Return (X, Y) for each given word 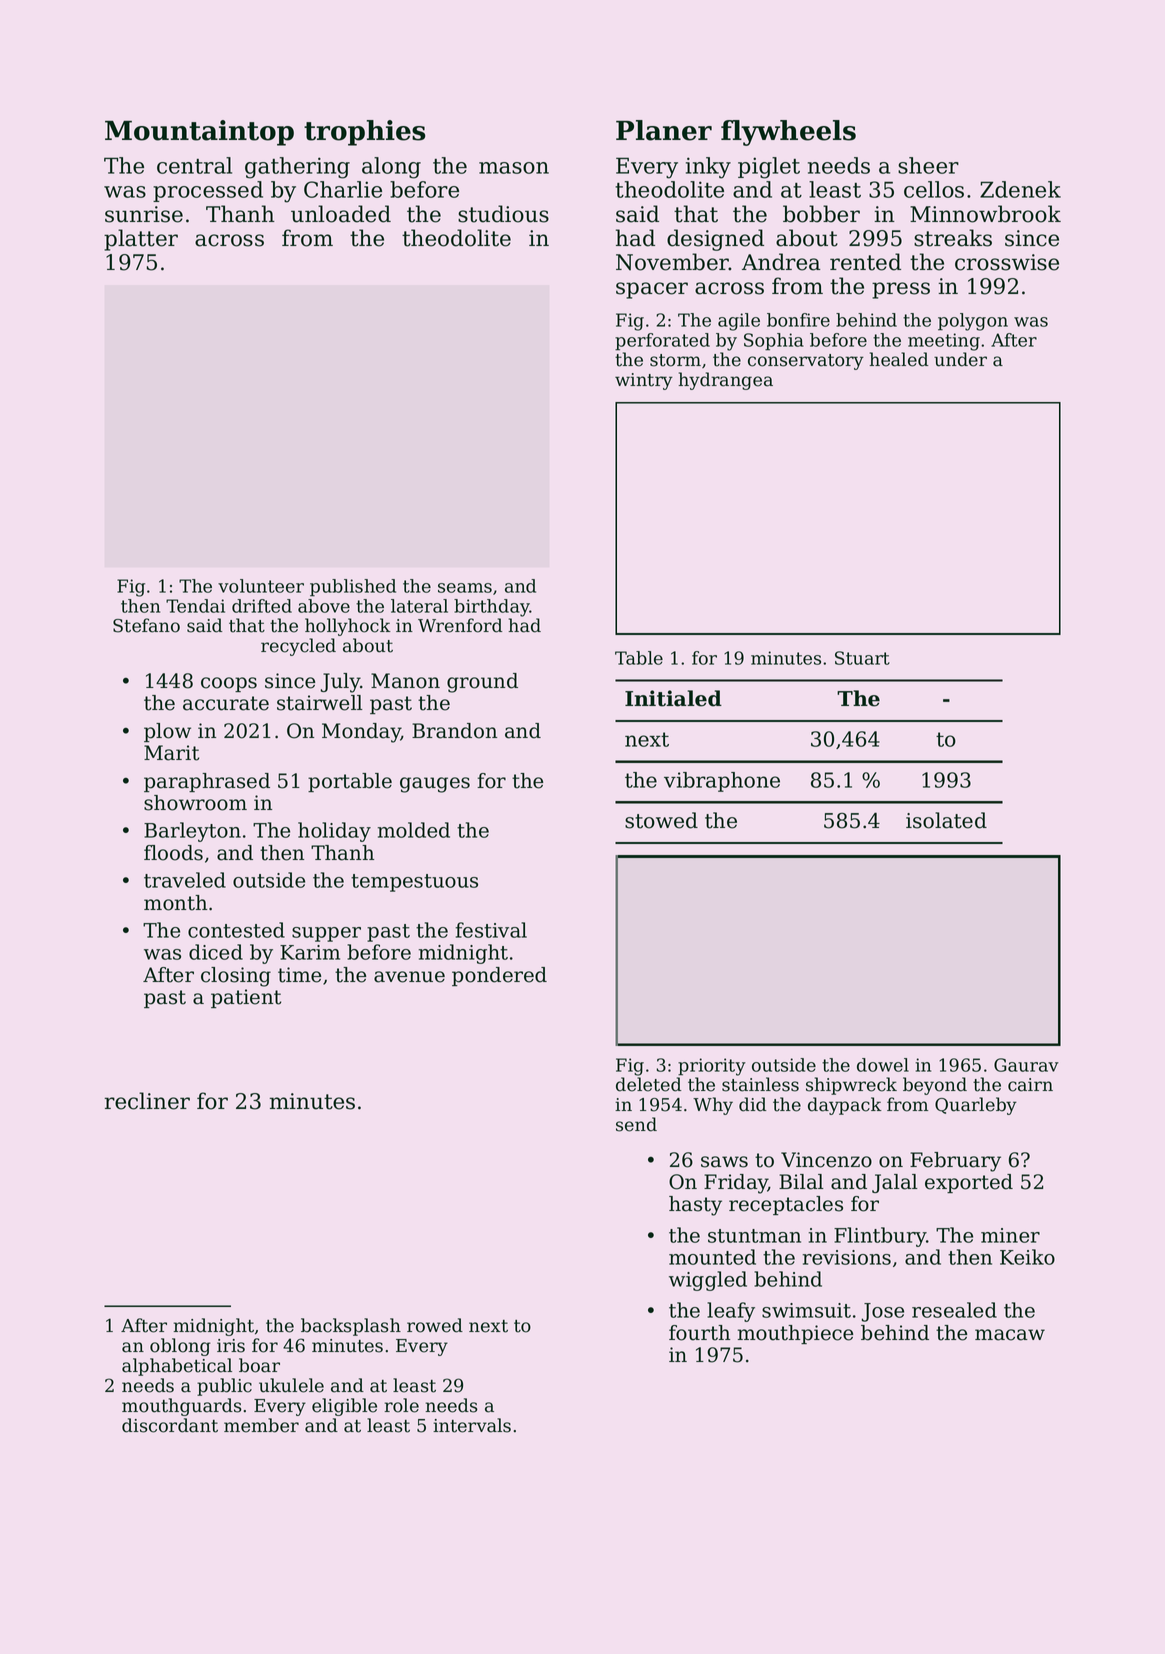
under (960, 359)
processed (208, 191)
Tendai (195, 606)
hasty (695, 1206)
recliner (147, 1101)
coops (229, 684)
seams (465, 588)
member (261, 1425)
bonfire (798, 320)
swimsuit (806, 1310)
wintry (644, 381)
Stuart (862, 658)
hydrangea (726, 381)
